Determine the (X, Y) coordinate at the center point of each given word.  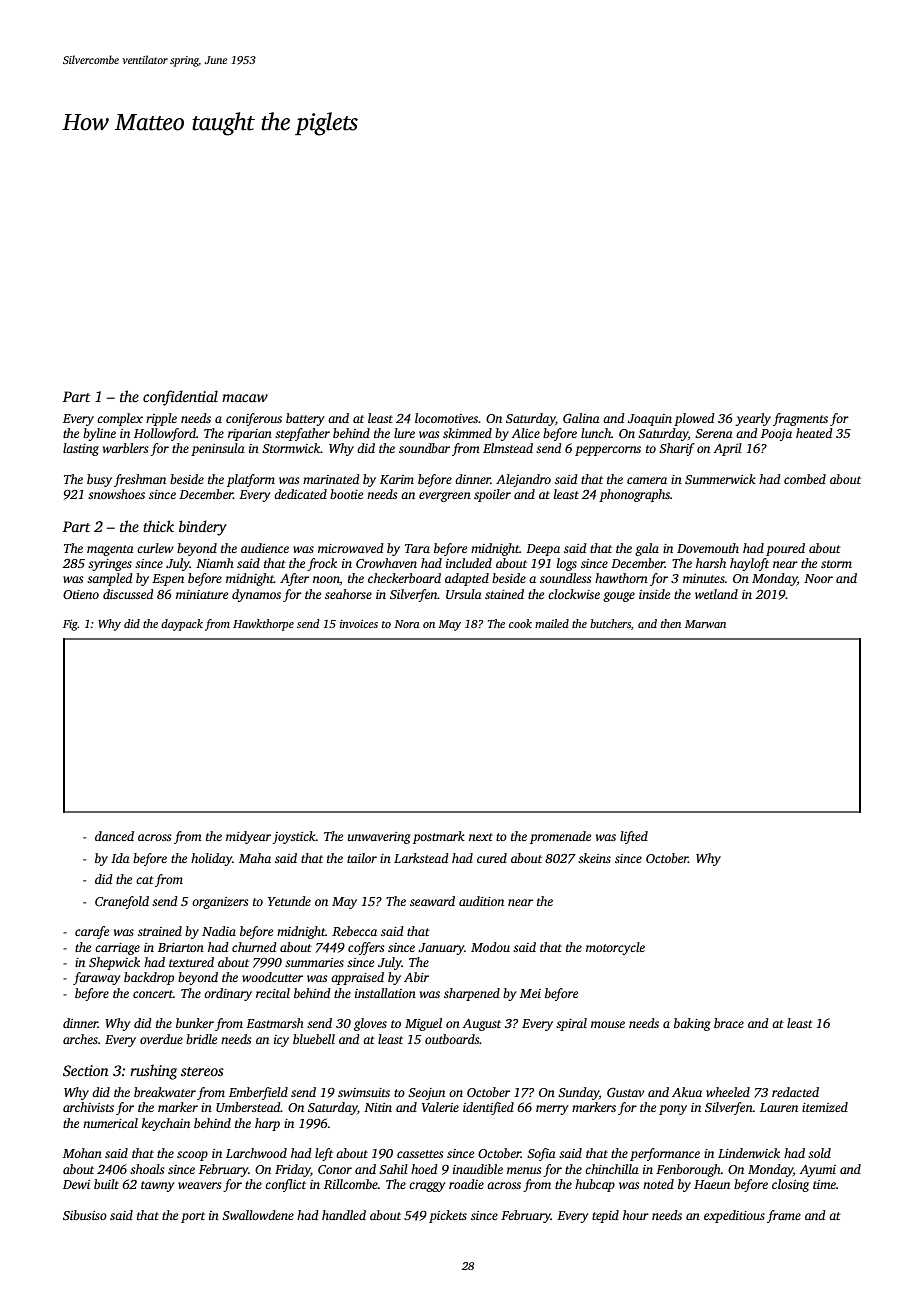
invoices (359, 623)
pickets (448, 1216)
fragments (800, 419)
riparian (250, 435)
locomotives (446, 418)
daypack (182, 625)
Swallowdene (258, 1215)
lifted (634, 837)
